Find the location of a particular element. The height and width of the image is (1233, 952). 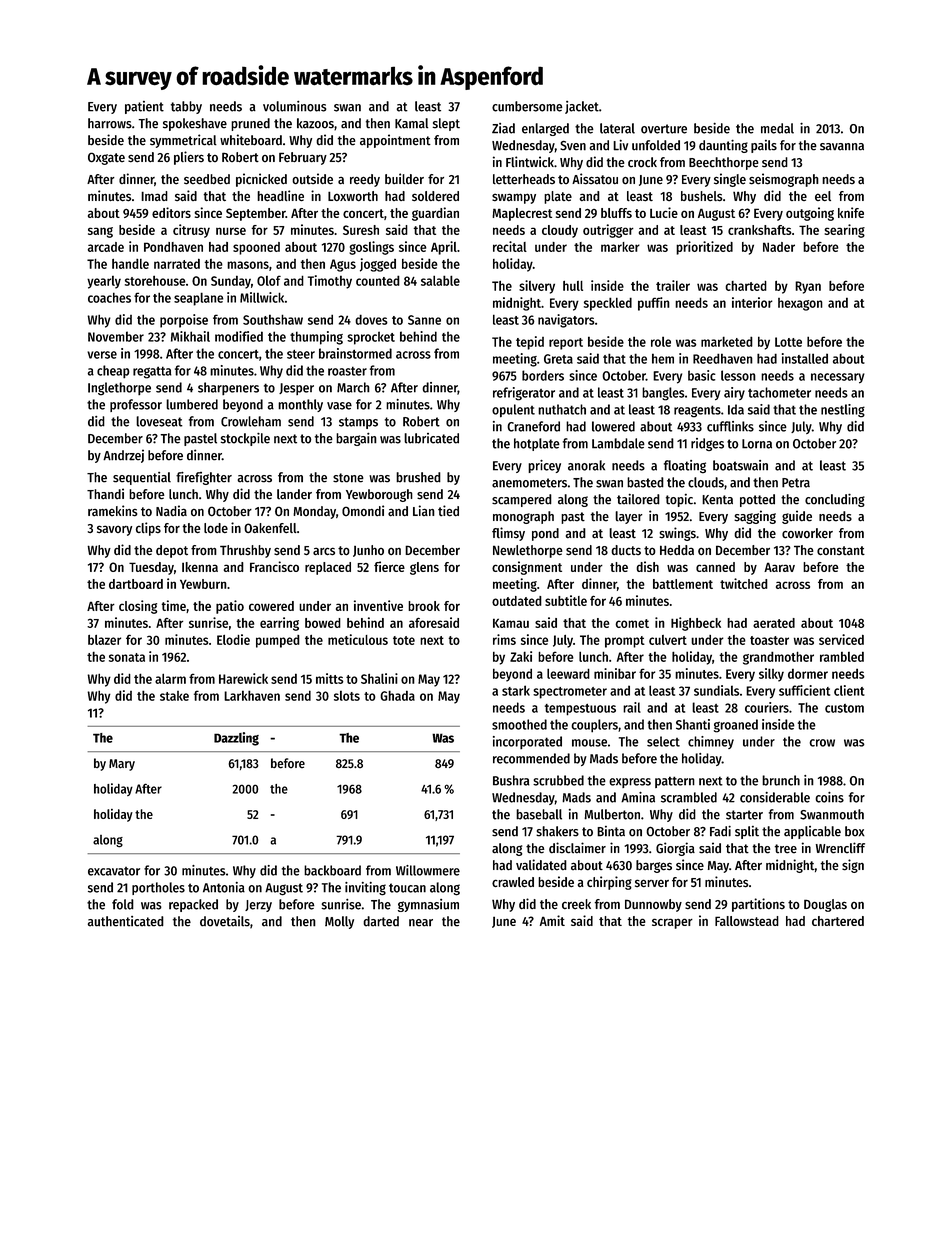

voluminous is located at coordinates (294, 106).
